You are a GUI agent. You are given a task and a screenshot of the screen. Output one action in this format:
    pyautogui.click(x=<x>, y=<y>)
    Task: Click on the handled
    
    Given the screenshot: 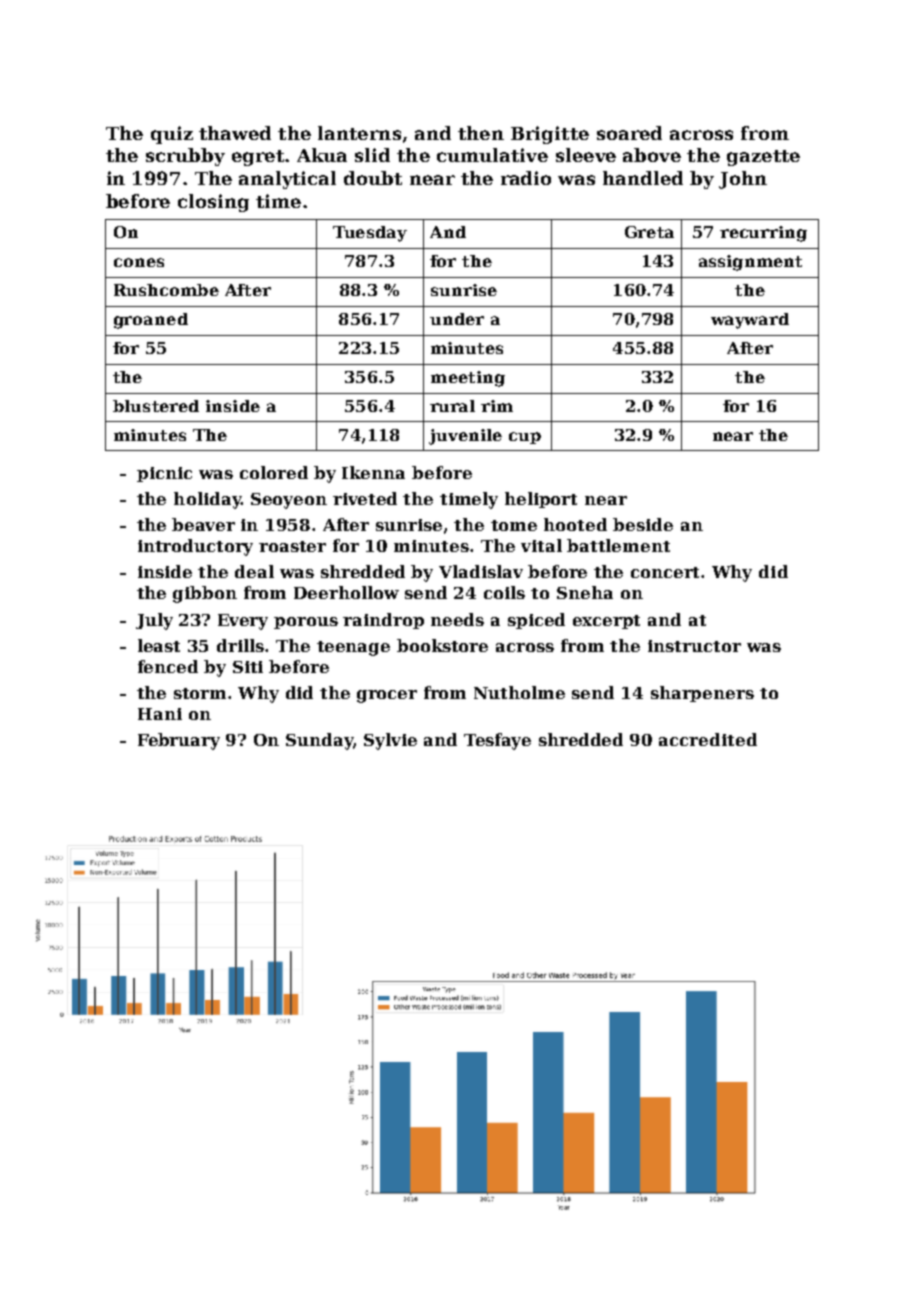 What is the action you would take?
    pyautogui.click(x=643, y=178)
